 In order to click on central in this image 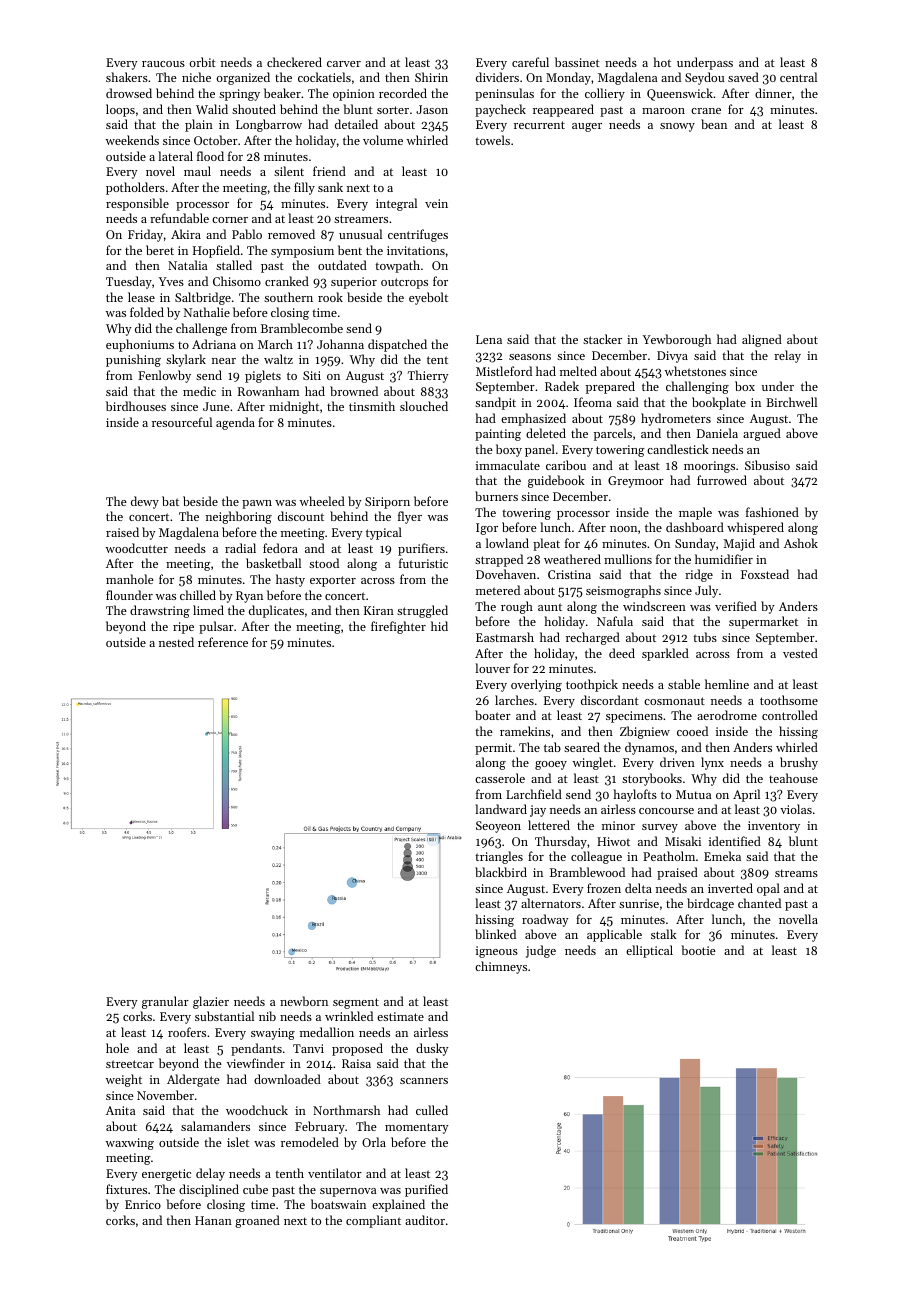, I will do `click(798, 77)`.
